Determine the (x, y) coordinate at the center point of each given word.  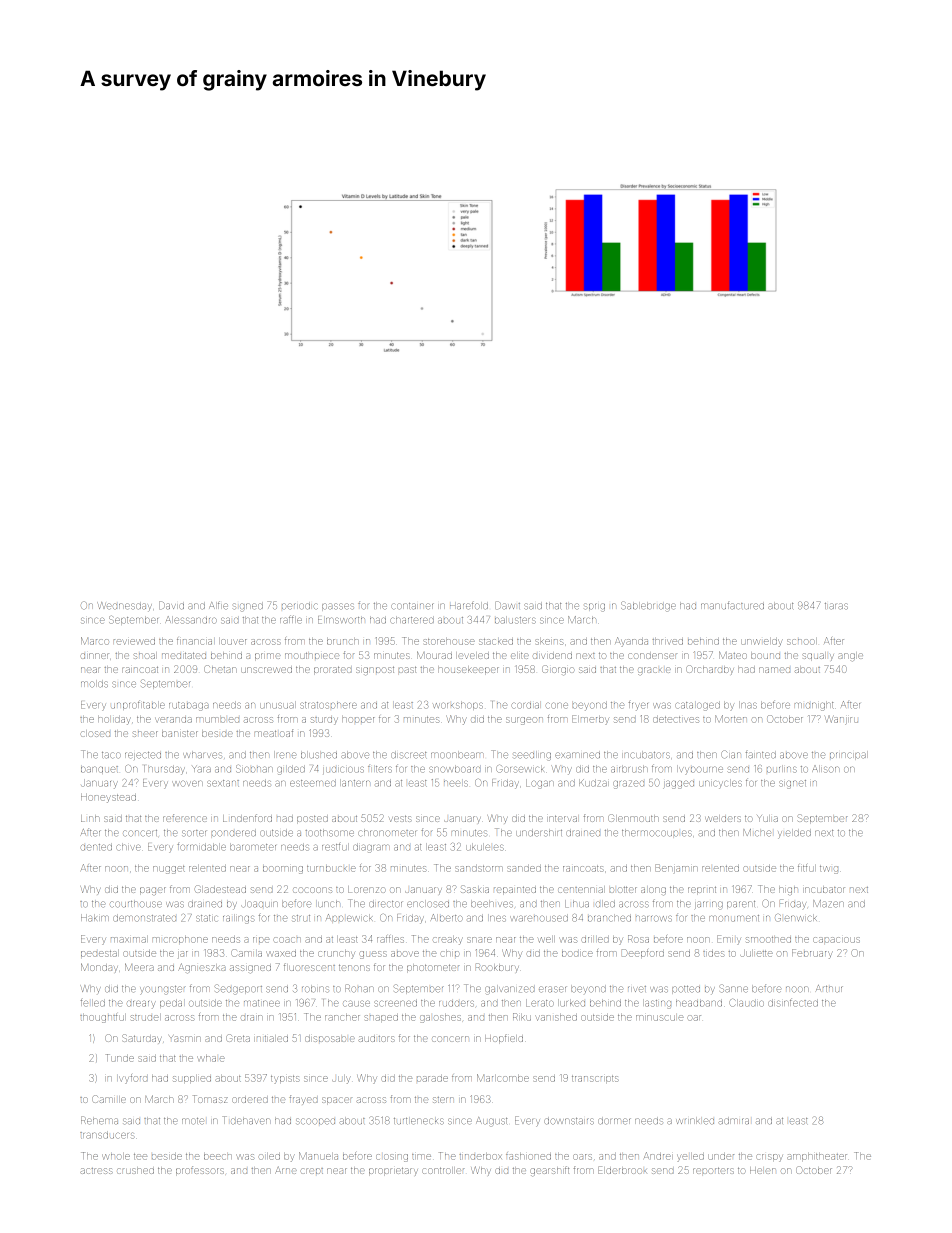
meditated (184, 655)
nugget (169, 870)
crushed (135, 1171)
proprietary (393, 1171)
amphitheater (817, 1157)
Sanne (733, 989)
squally (818, 657)
